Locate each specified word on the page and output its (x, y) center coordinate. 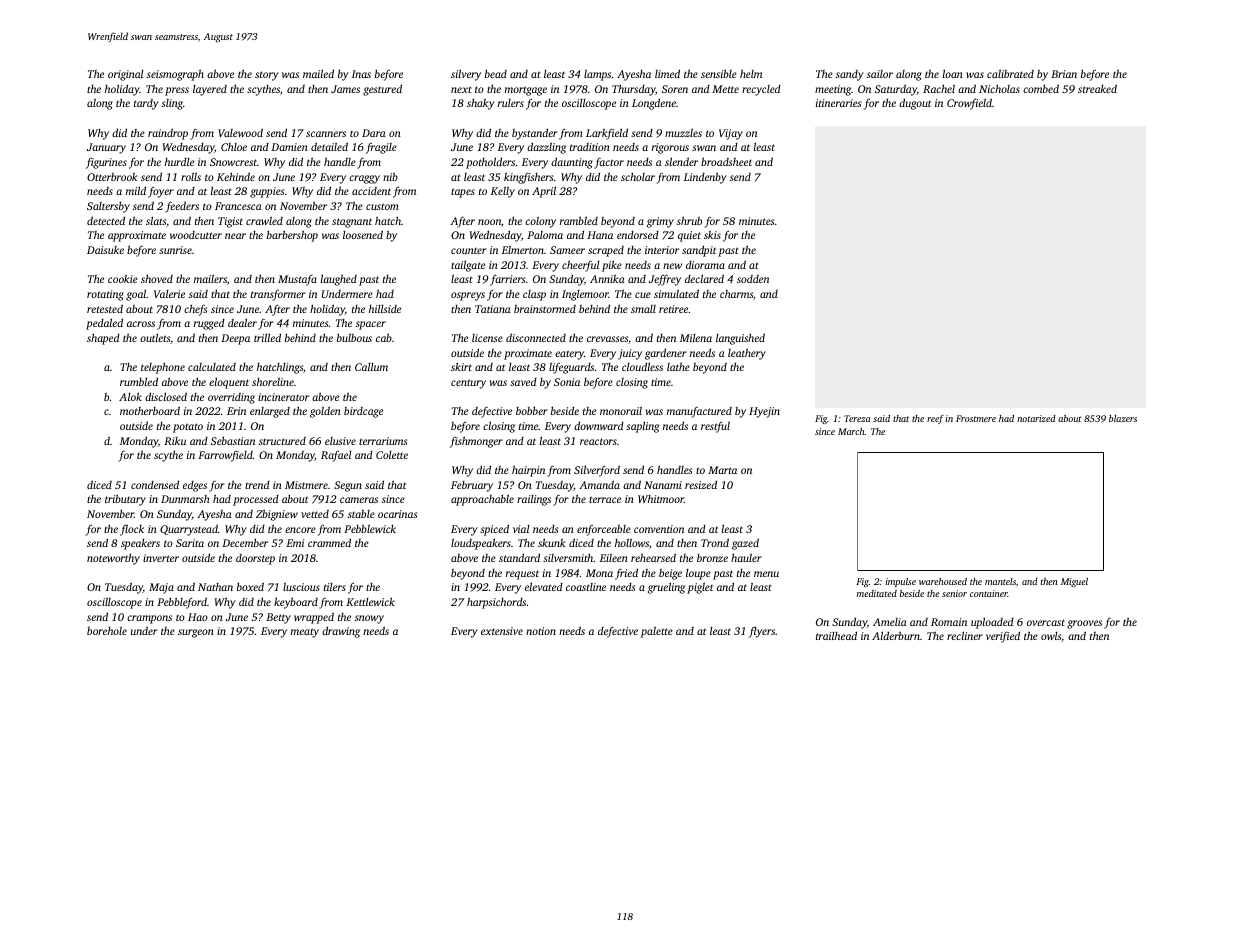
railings (534, 500)
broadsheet (726, 161)
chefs (195, 310)
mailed (318, 73)
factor (609, 163)
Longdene (654, 104)
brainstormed (545, 309)
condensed (155, 484)
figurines (106, 163)
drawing (341, 632)
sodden (753, 279)
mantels (1000, 581)
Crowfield (969, 104)
